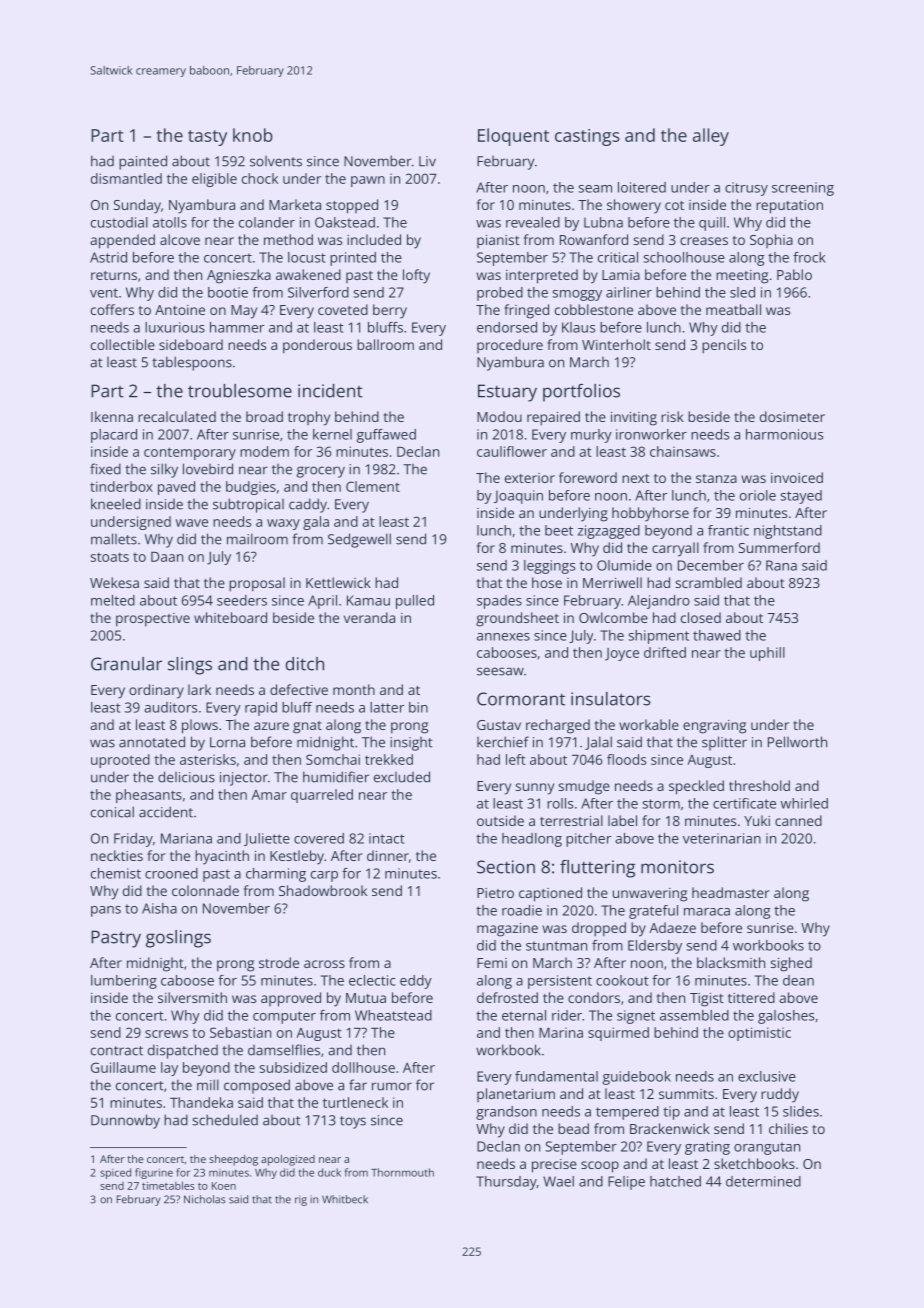 The image size is (924, 1308). Describe the element at coordinates (105, 469) in the screenshot. I see `fixed` at that location.
